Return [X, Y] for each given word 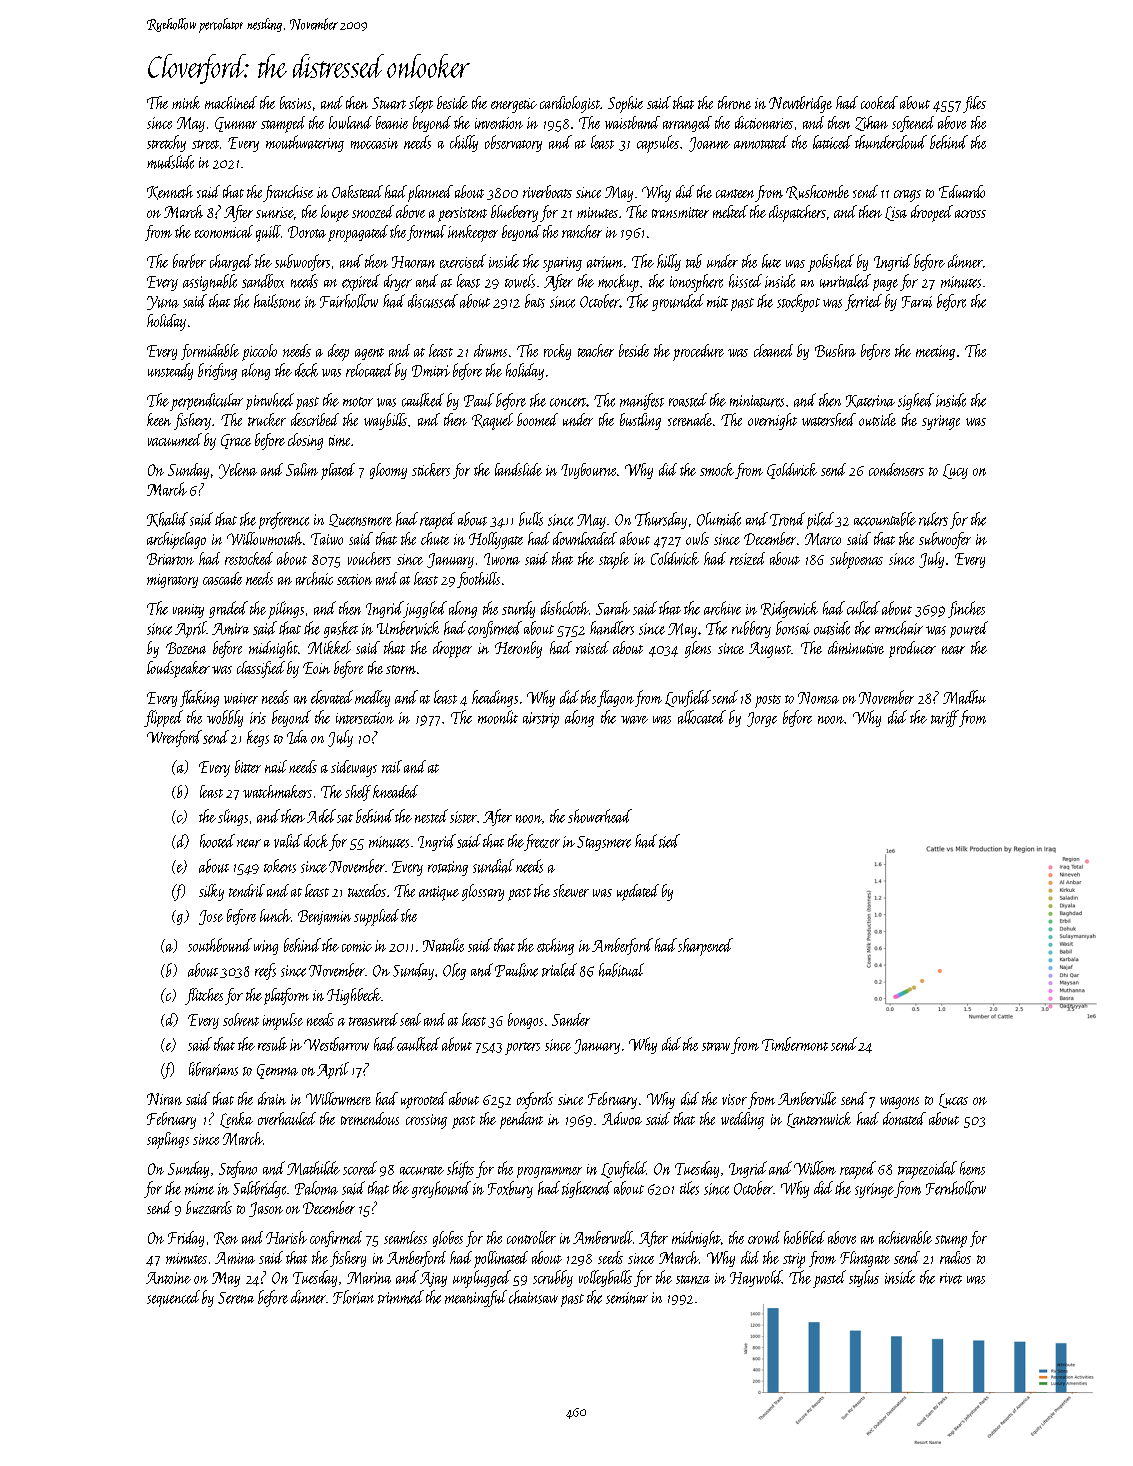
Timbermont [795, 1044]
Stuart [389, 103]
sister [463, 817]
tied [669, 841]
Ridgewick [789, 609]
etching [555, 946]
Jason [266, 1209]
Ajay [433, 1279]
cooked [879, 102]
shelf [358, 793]
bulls [531, 519]
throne [734, 102]
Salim [302, 469]
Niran [164, 1099]
